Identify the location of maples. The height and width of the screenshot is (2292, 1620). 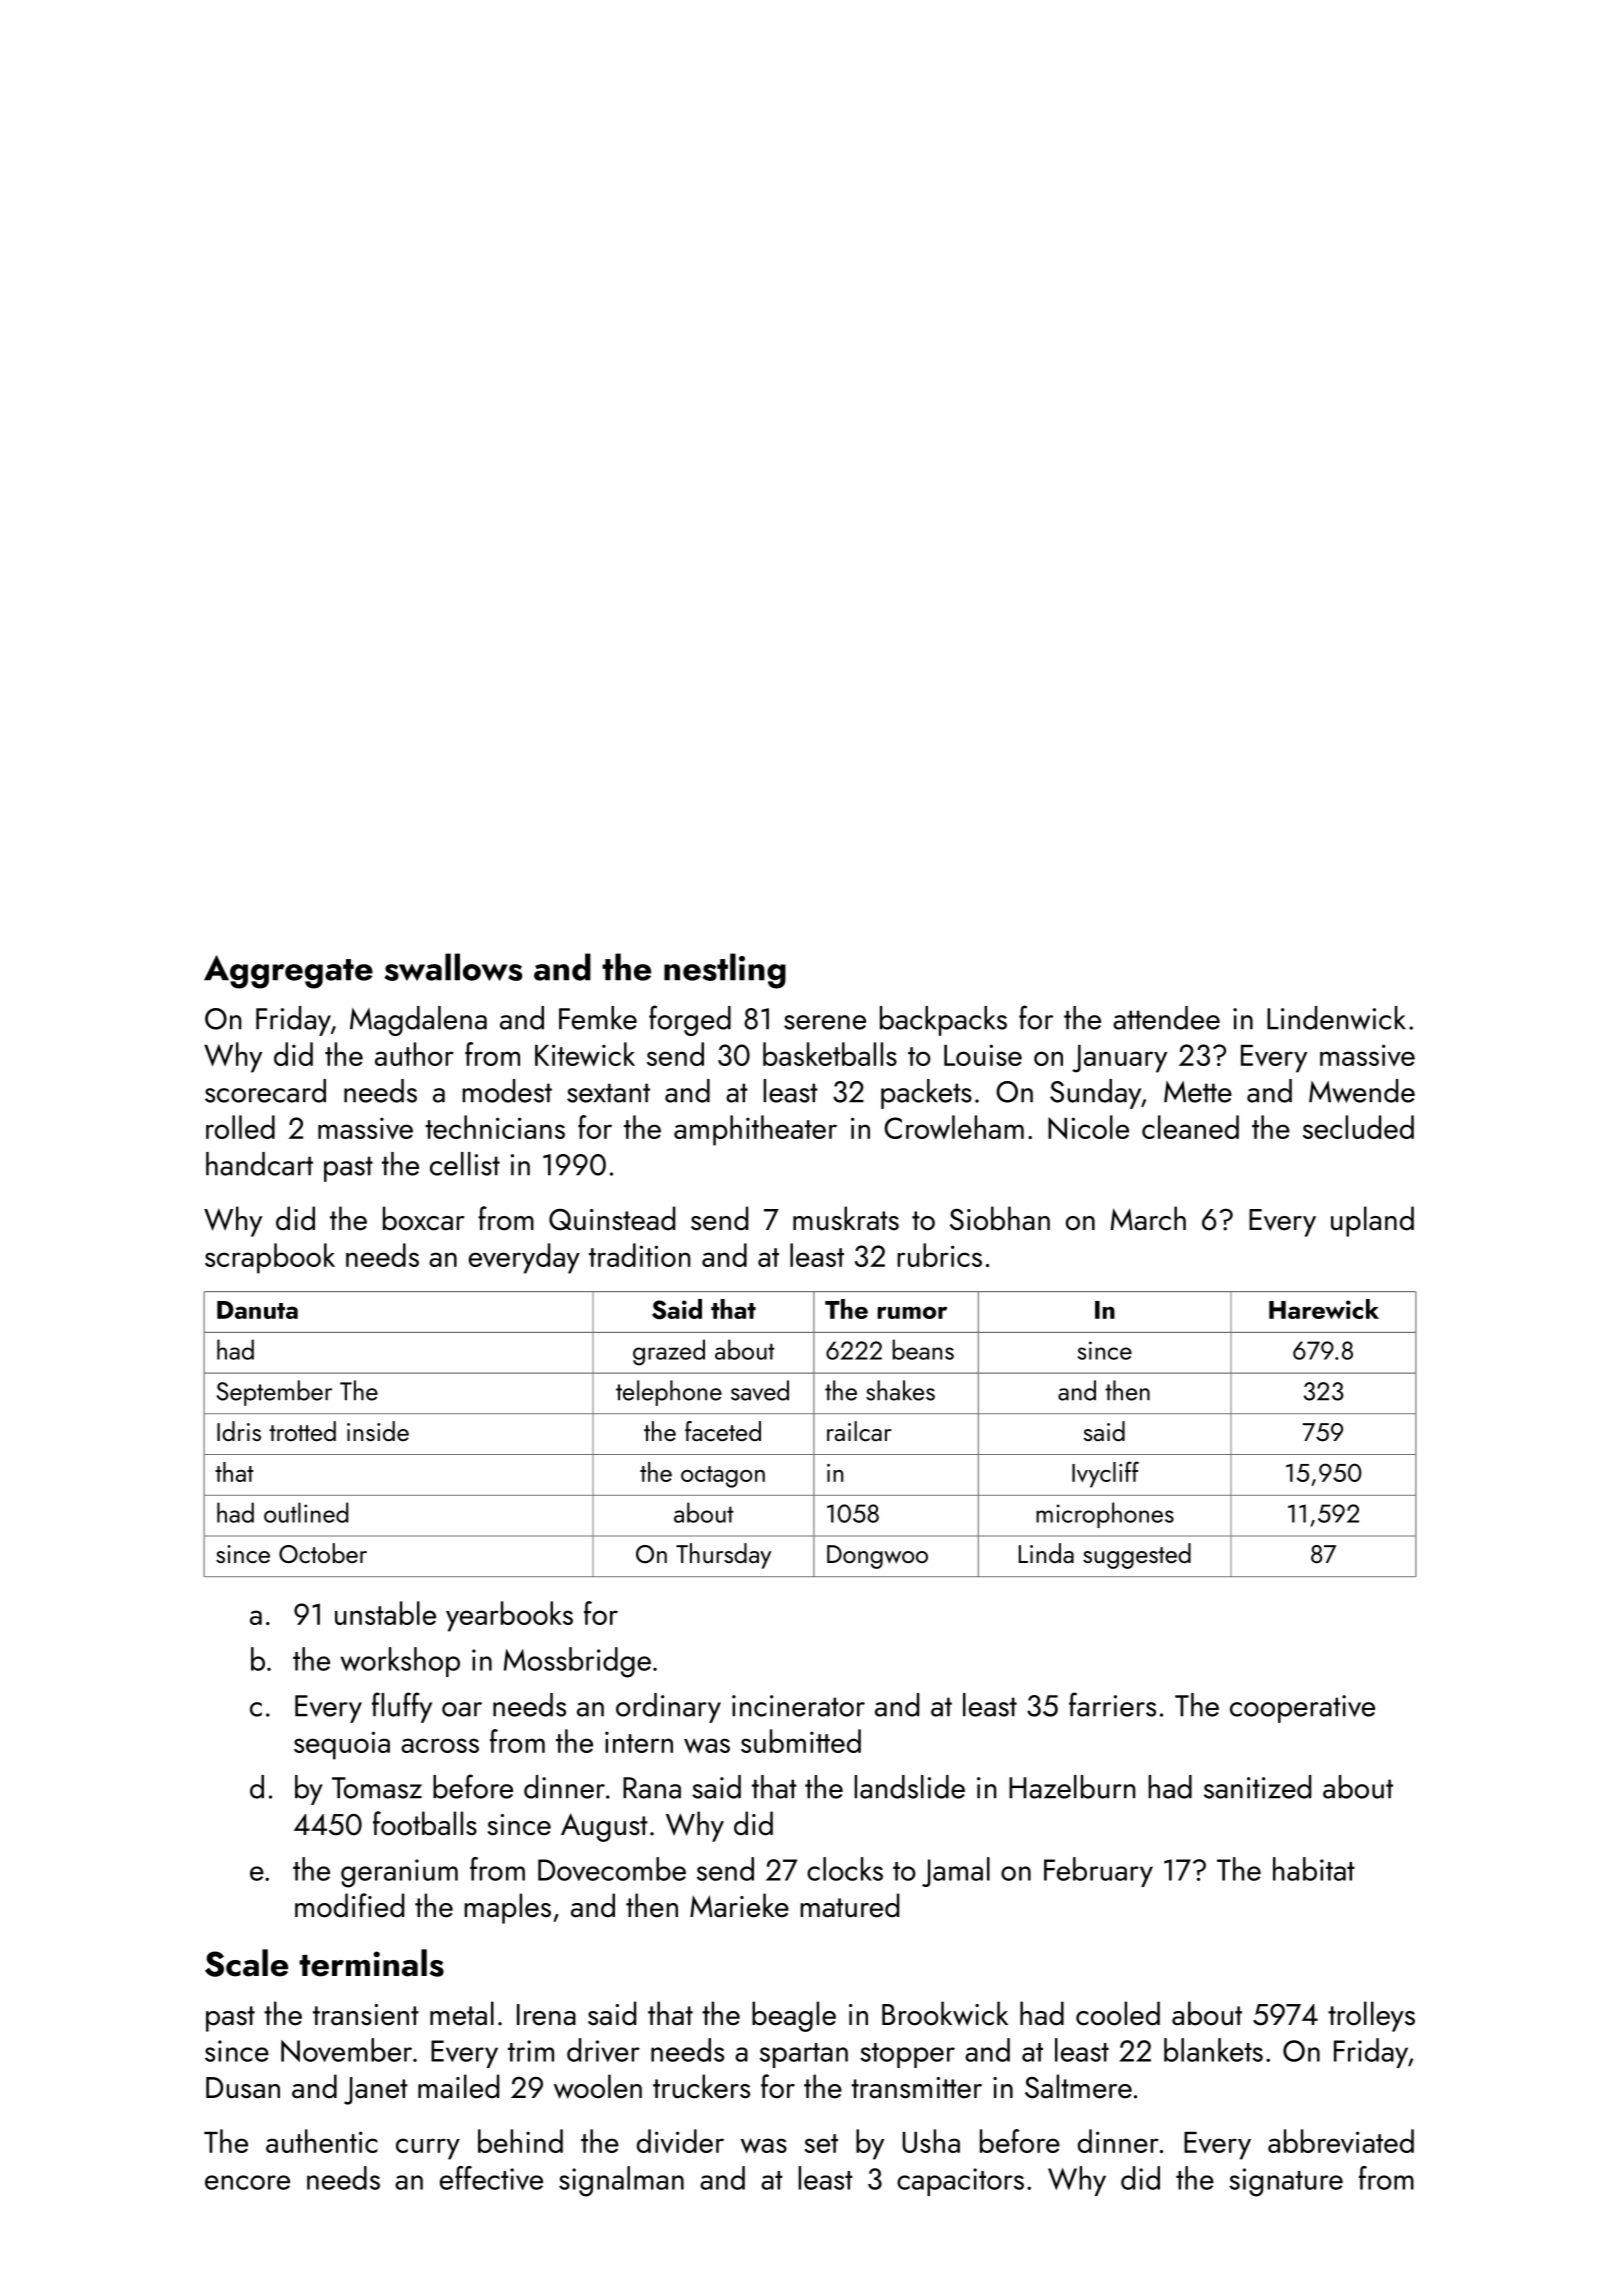
(507, 1908).
